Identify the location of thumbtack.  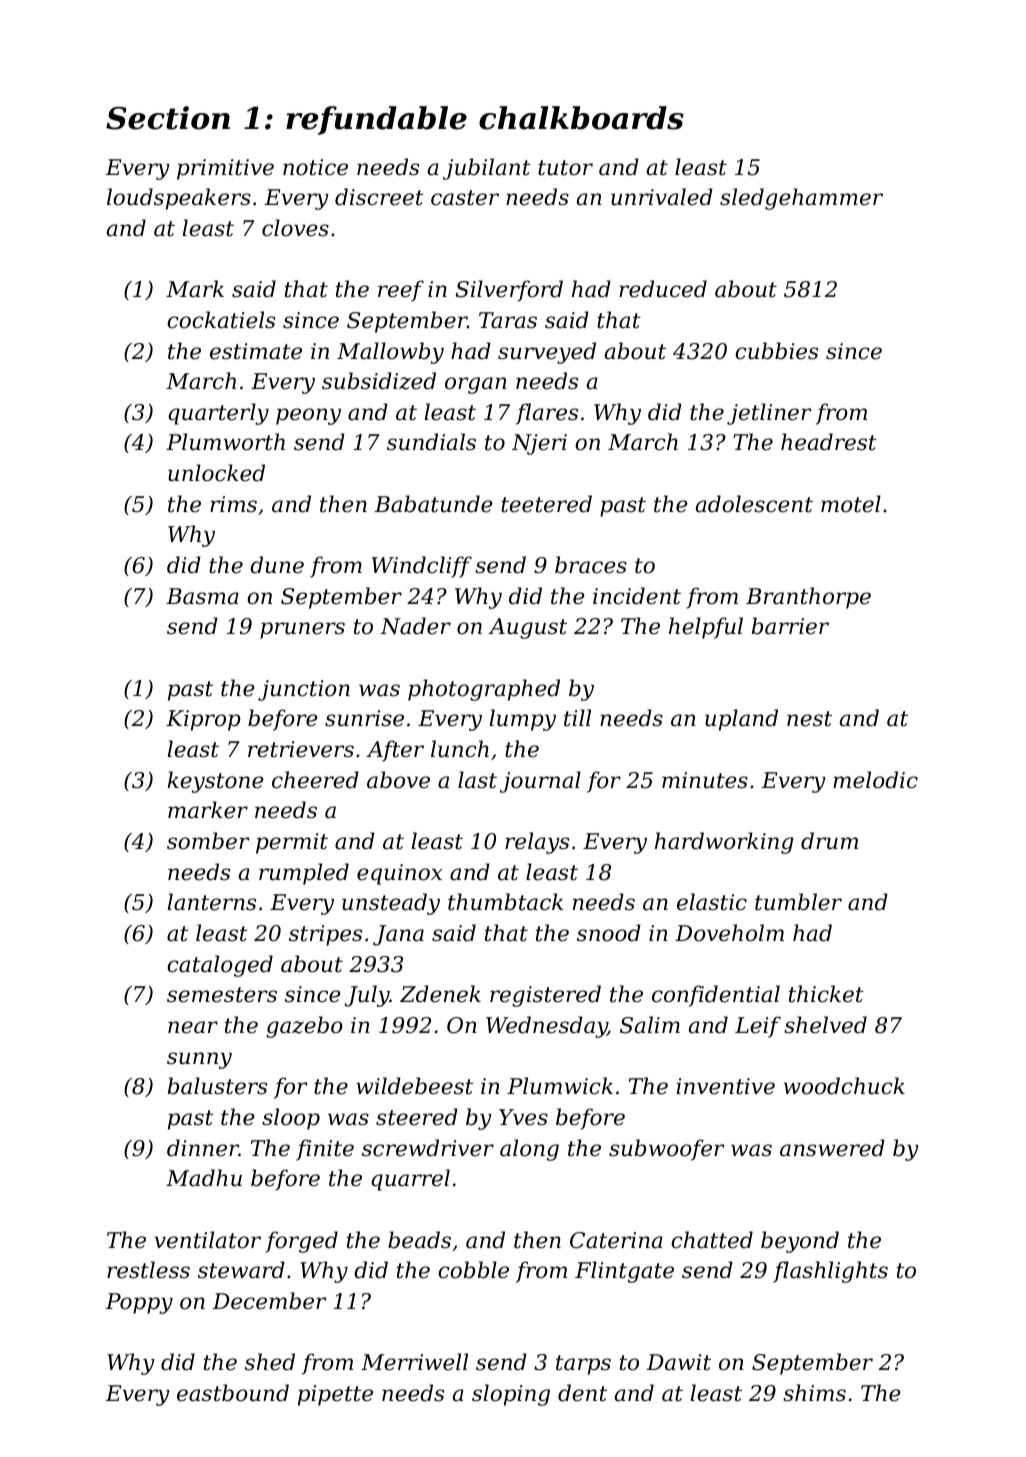
(505, 902).
